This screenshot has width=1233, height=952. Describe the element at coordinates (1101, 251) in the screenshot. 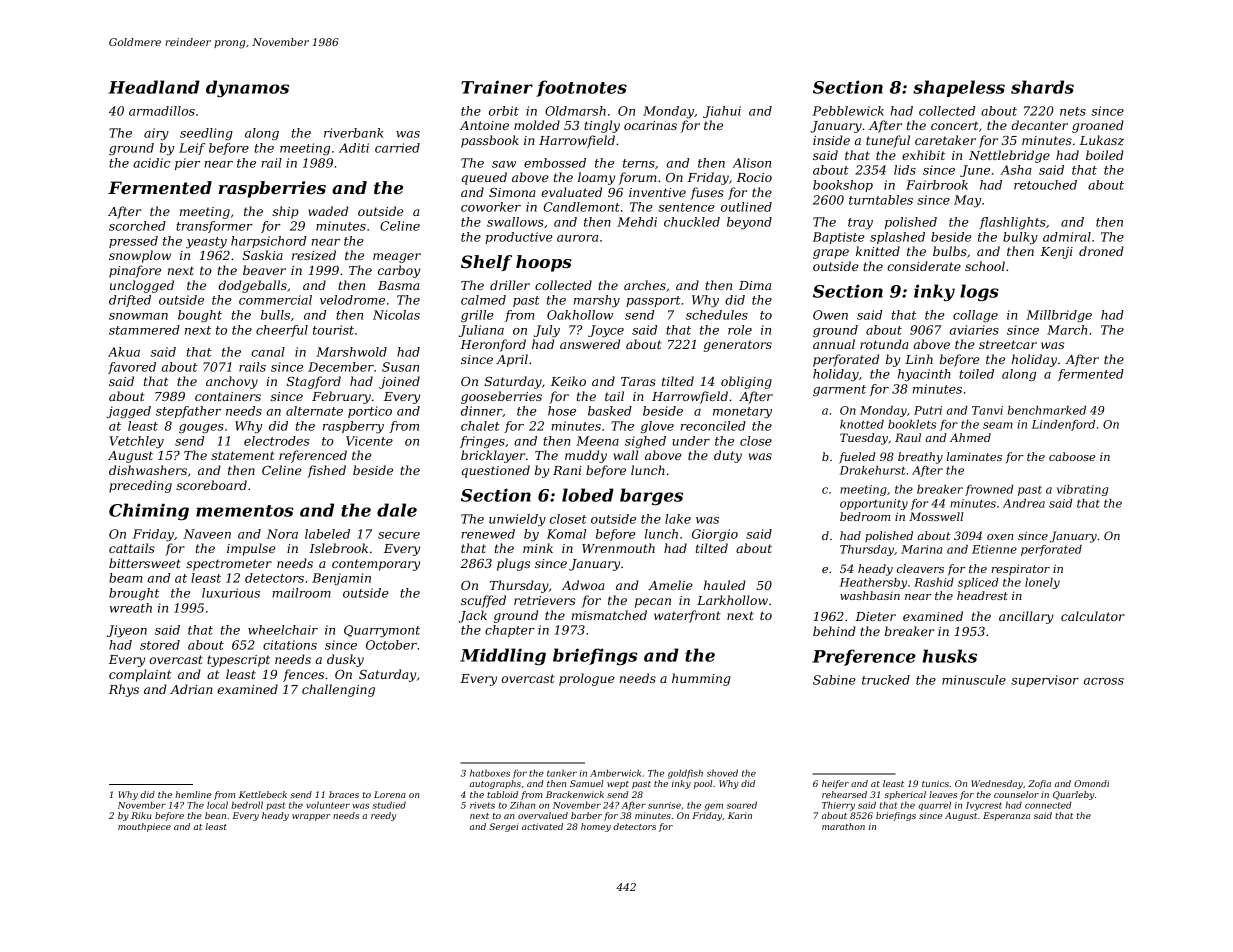

I see `droned` at that location.
